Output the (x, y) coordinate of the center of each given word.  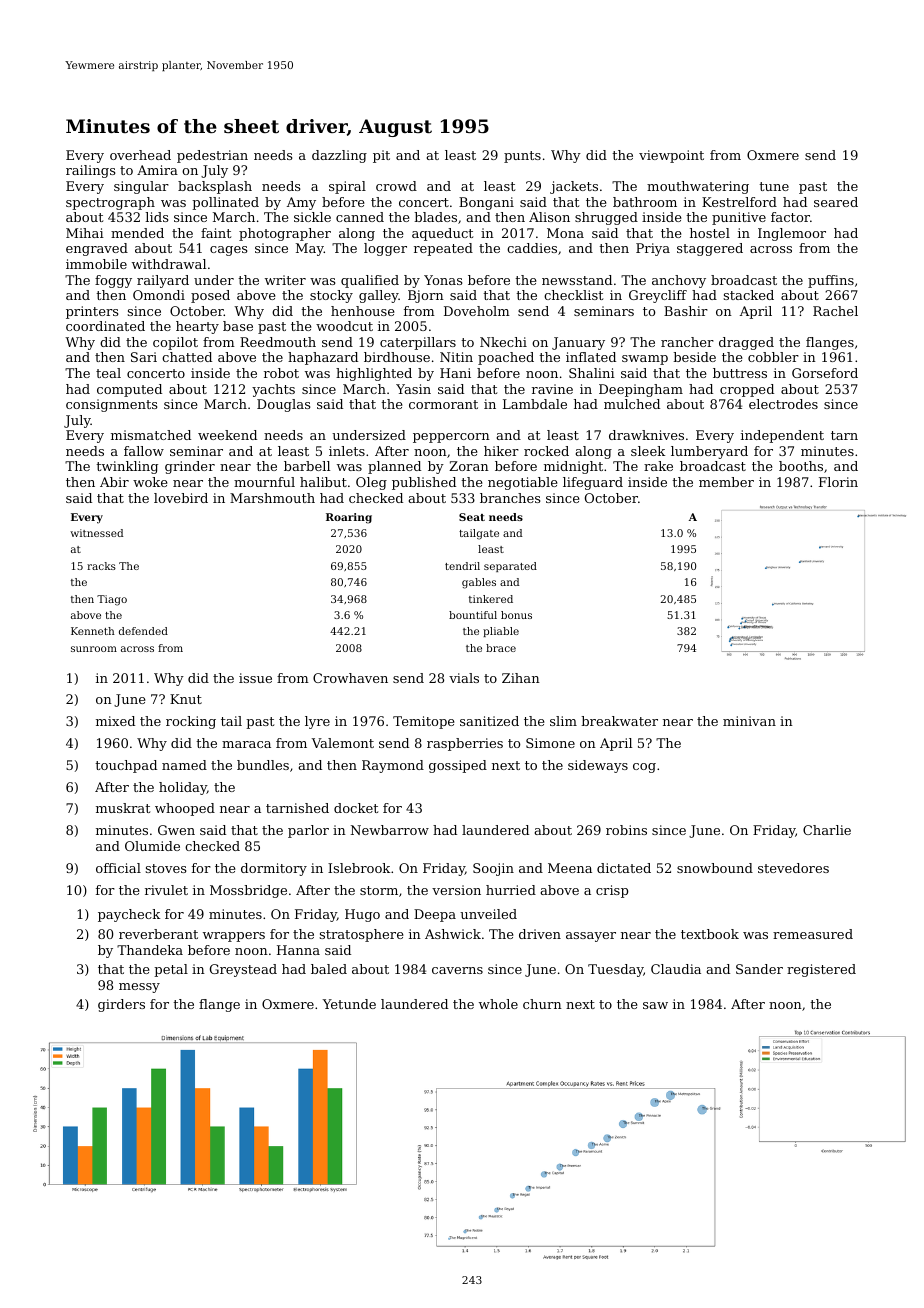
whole (498, 1004)
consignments (112, 405)
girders (121, 1005)
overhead (140, 155)
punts (522, 157)
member (726, 482)
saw (655, 1005)
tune (774, 186)
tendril (462, 566)
